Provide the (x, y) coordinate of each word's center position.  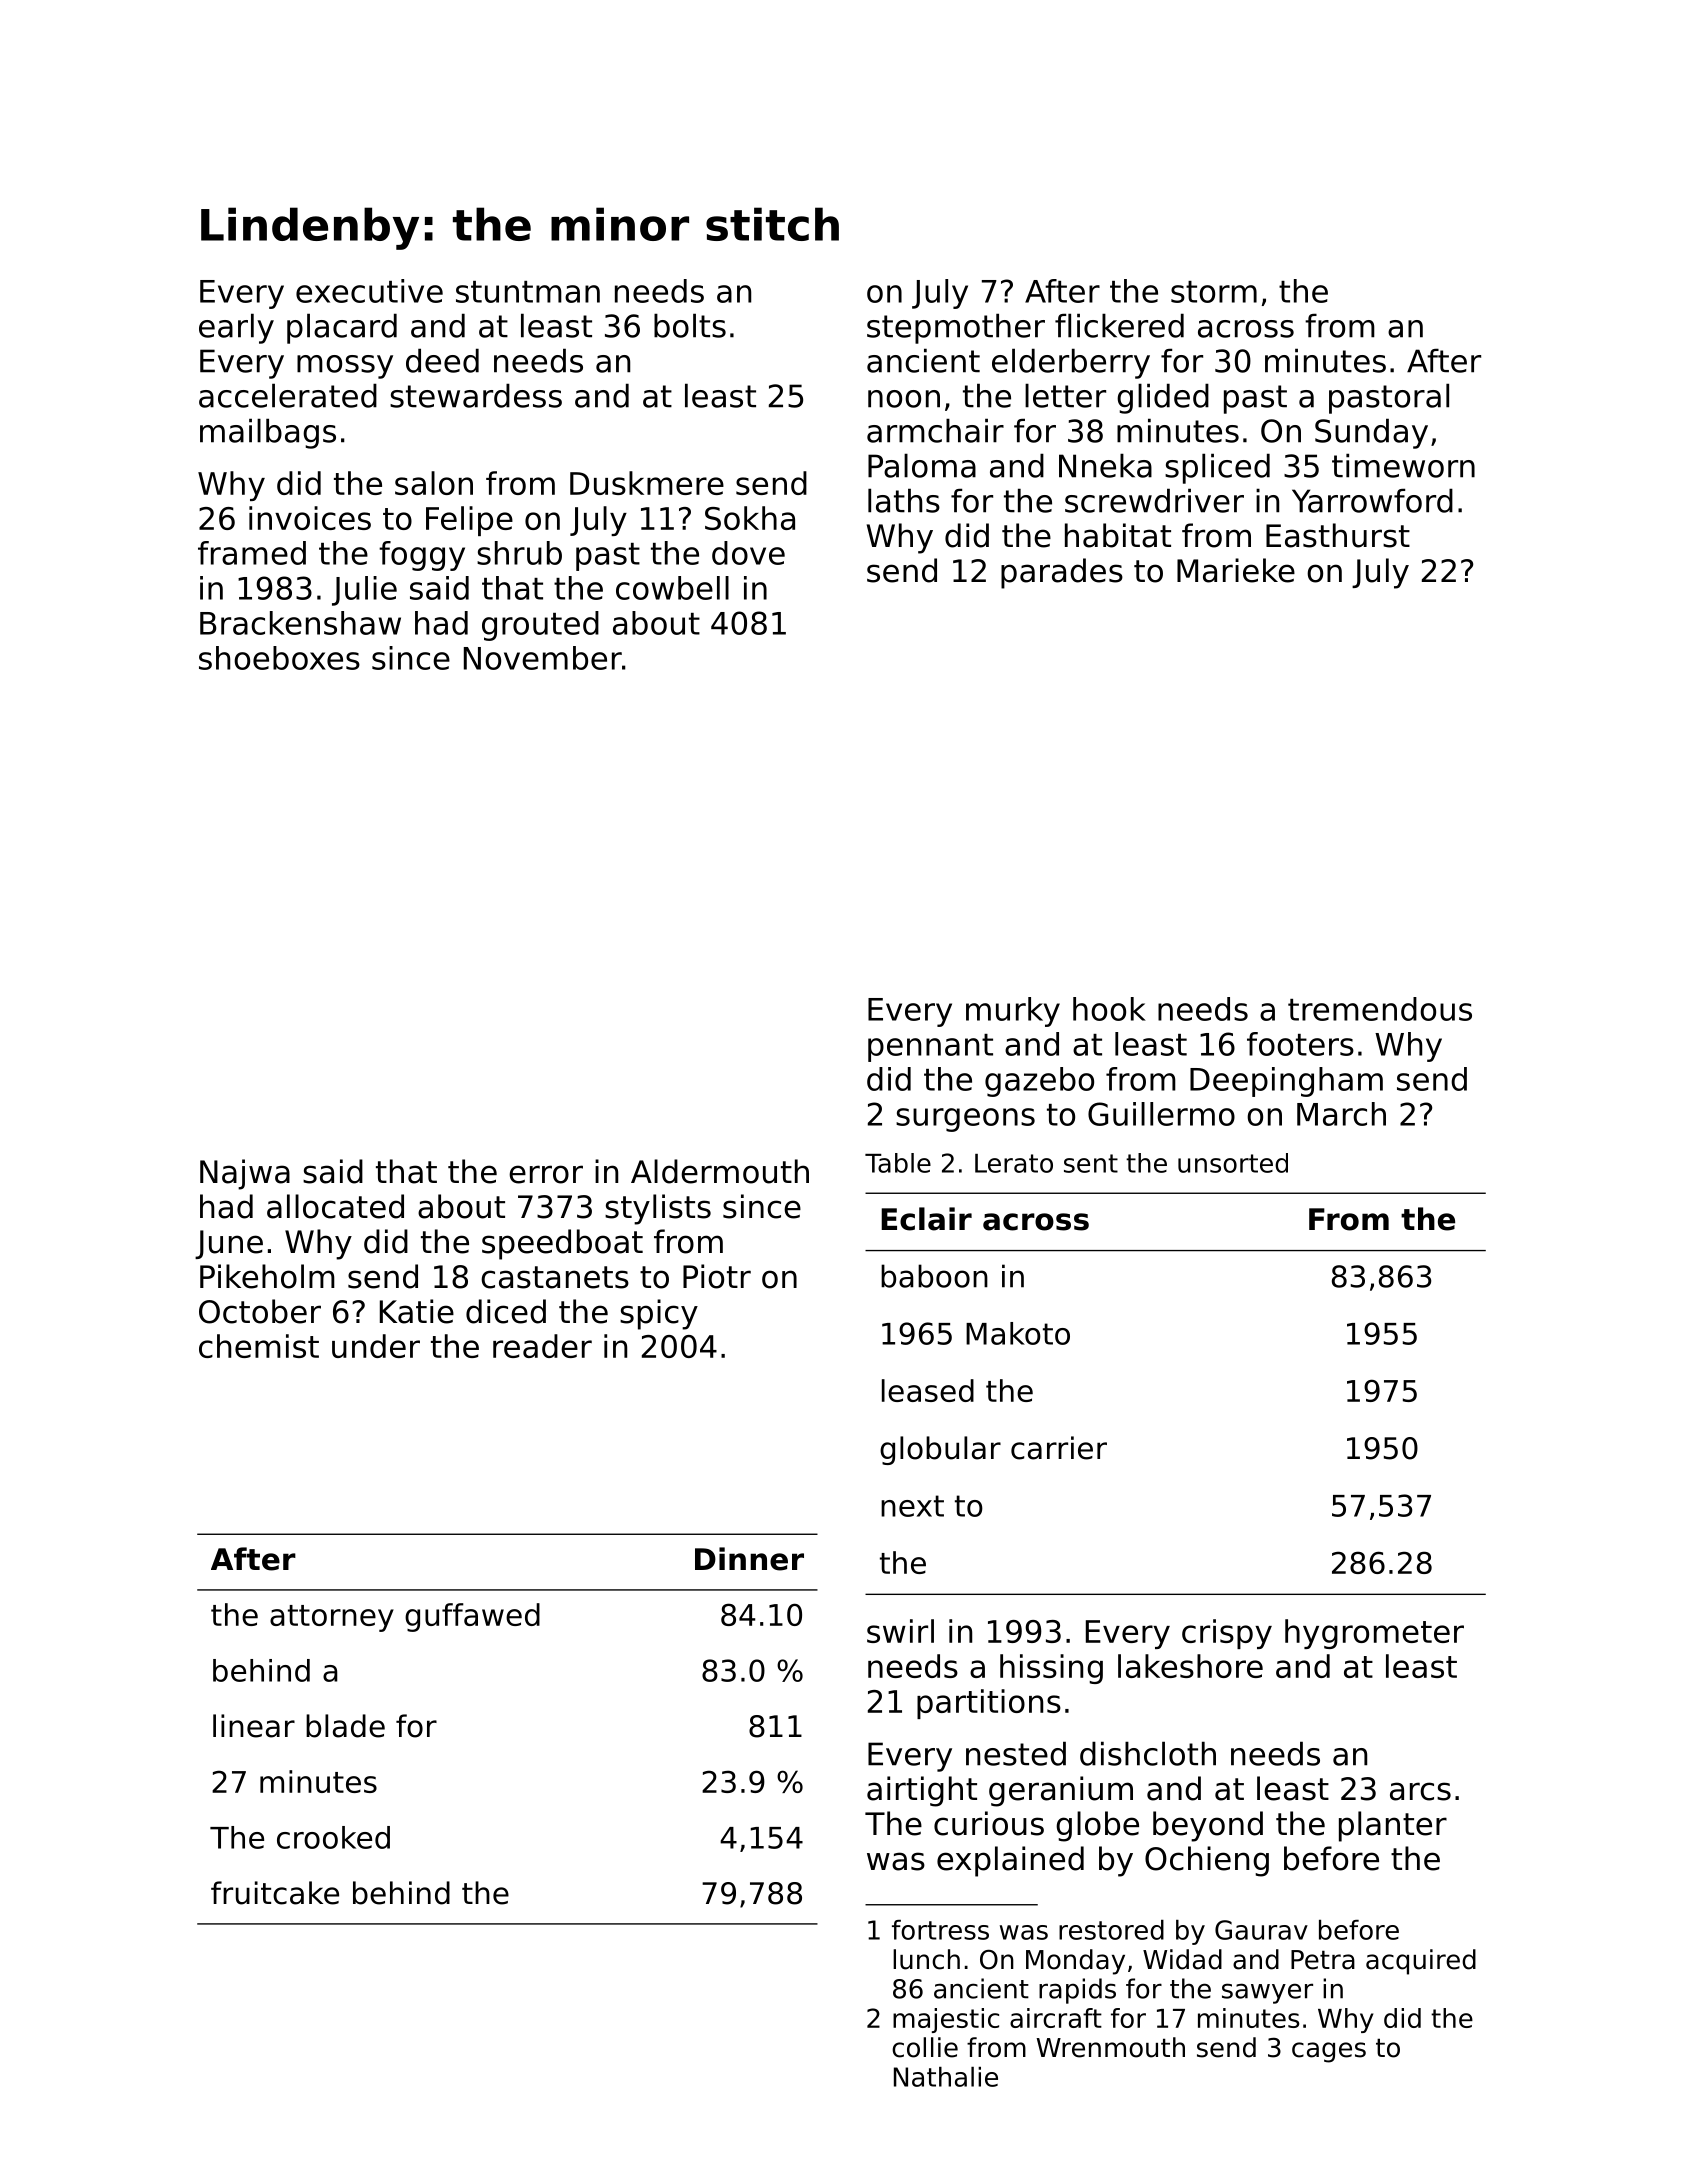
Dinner (749, 1559)
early (236, 328)
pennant (930, 1048)
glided (1163, 398)
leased (928, 1390)
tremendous (1380, 1009)
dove (748, 553)
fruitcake (275, 1893)
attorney (332, 1618)
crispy (1227, 1634)
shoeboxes (279, 658)
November (543, 658)
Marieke (1236, 570)
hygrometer (1374, 1634)
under (376, 1346)
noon (904, 399)
